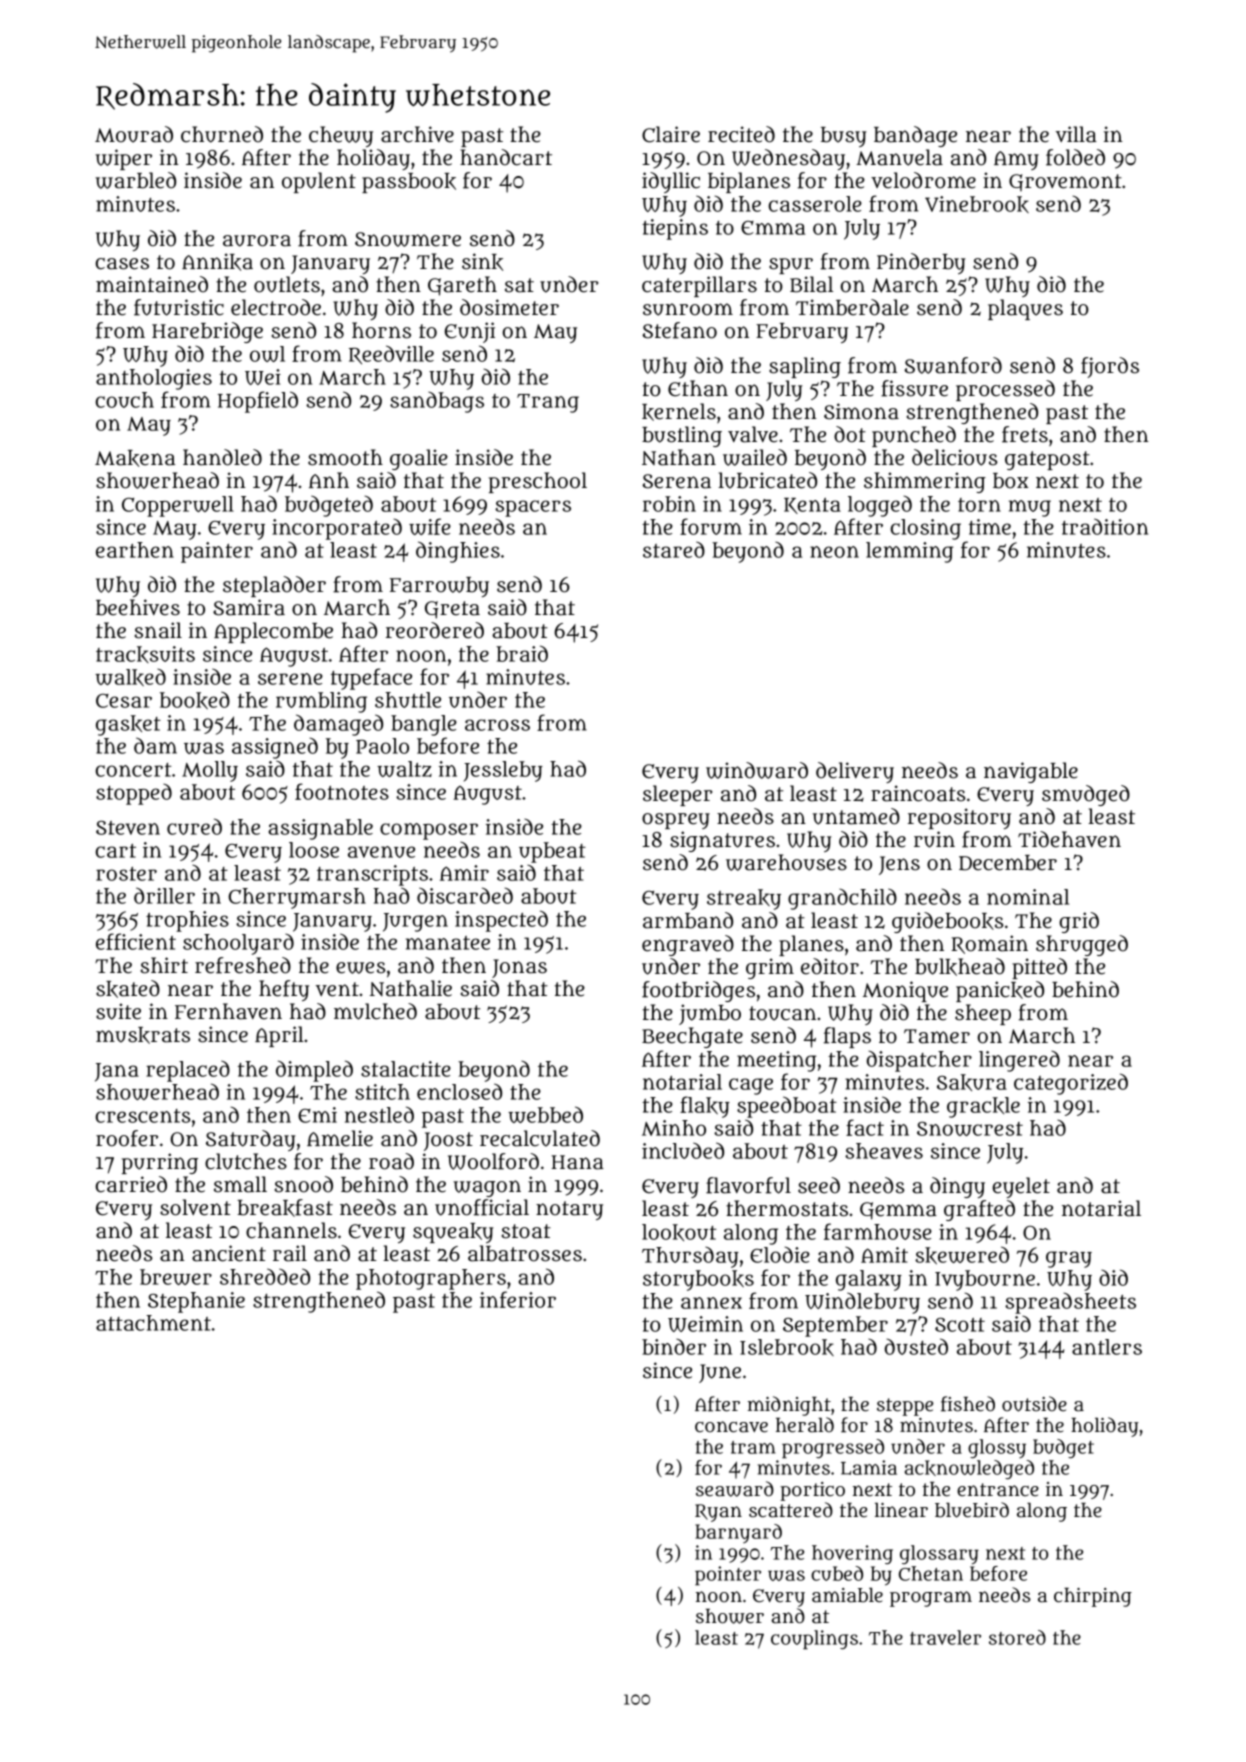 This screenshot has height=1762, width=1246. I want to click on villa, so click(1076, 134).
